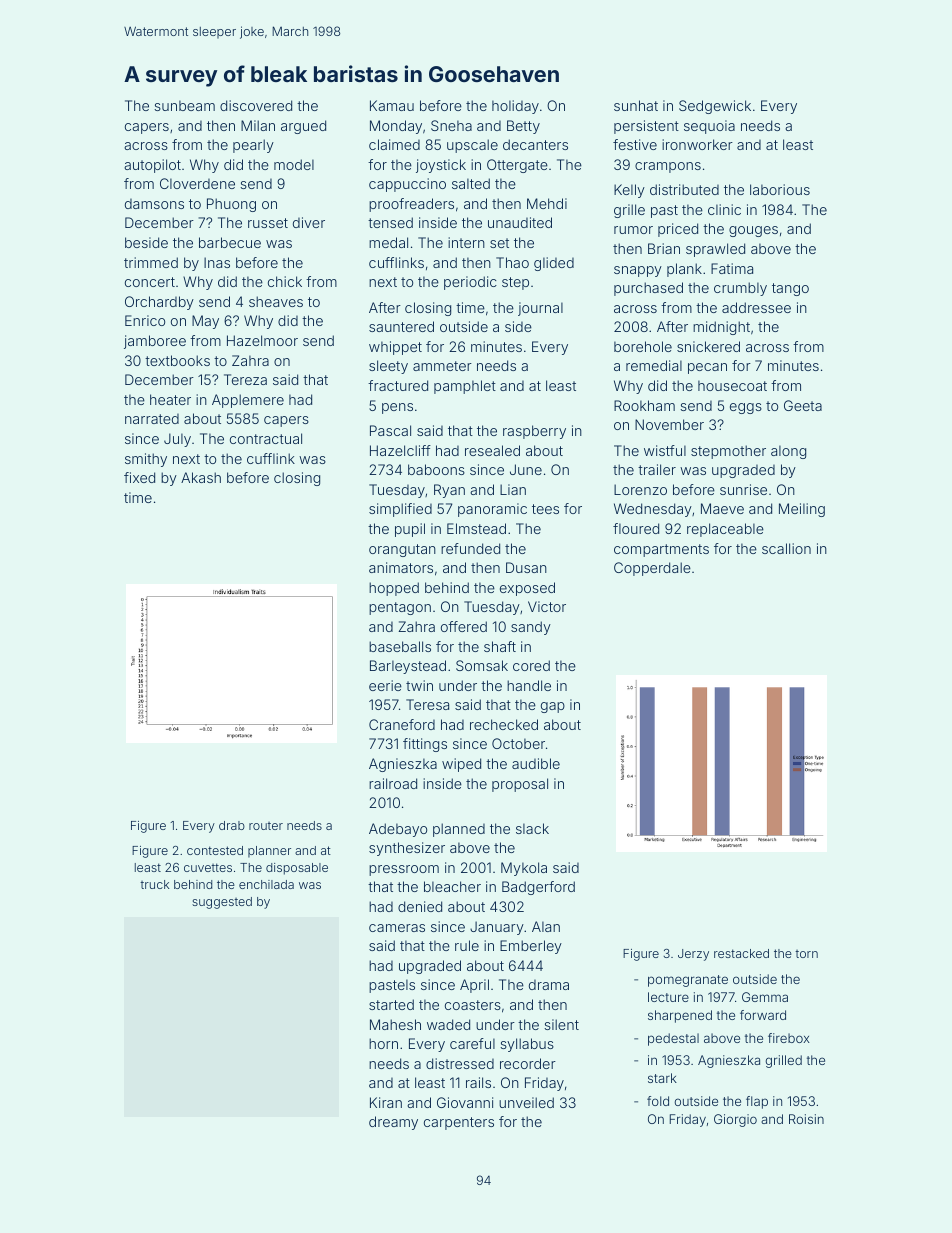 Image resolution: width=952 pixels, height=1233 pixels. I want to click on rails, so click(478, 1082).
